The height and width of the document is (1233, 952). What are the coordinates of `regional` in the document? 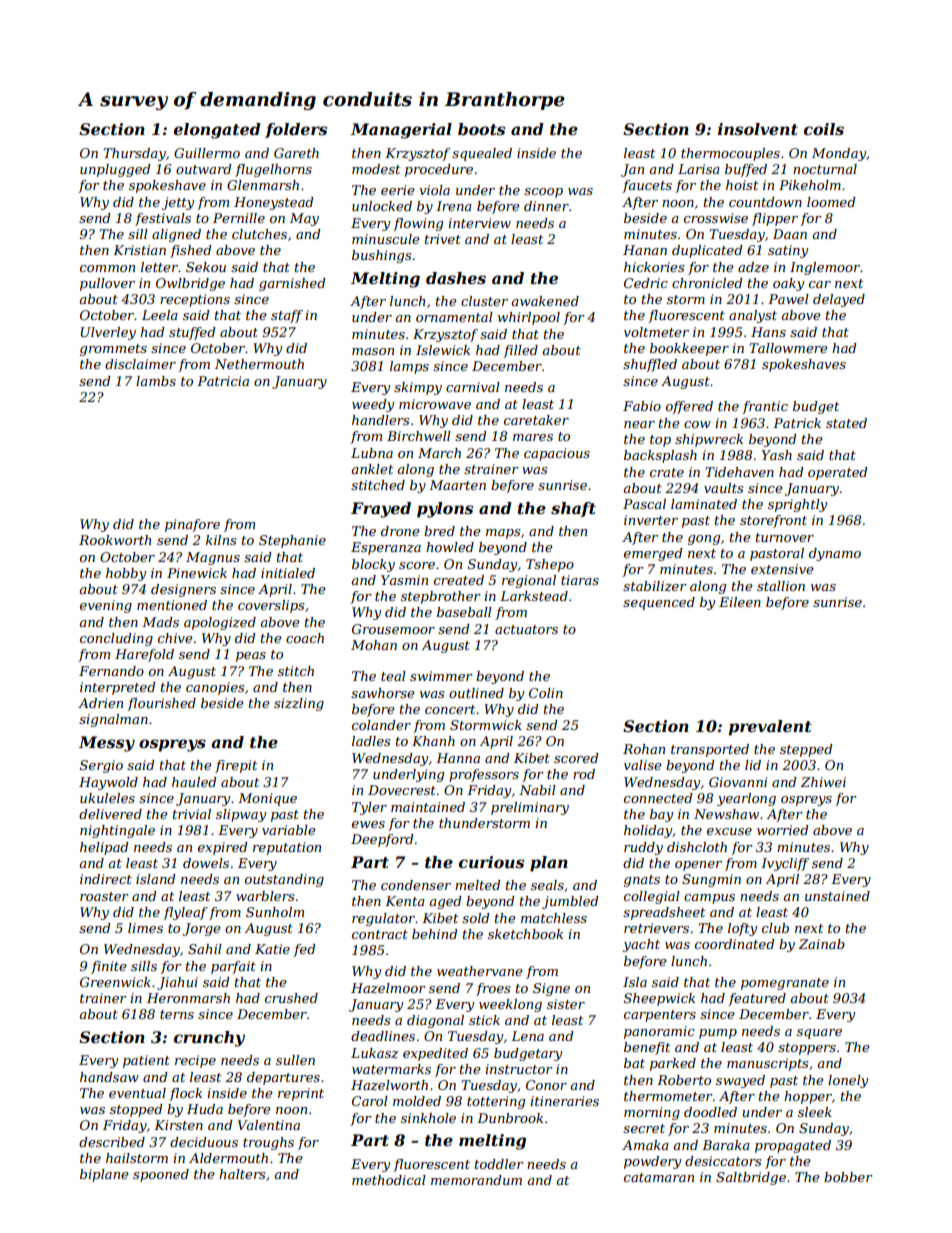 It's located at (529, 581).
